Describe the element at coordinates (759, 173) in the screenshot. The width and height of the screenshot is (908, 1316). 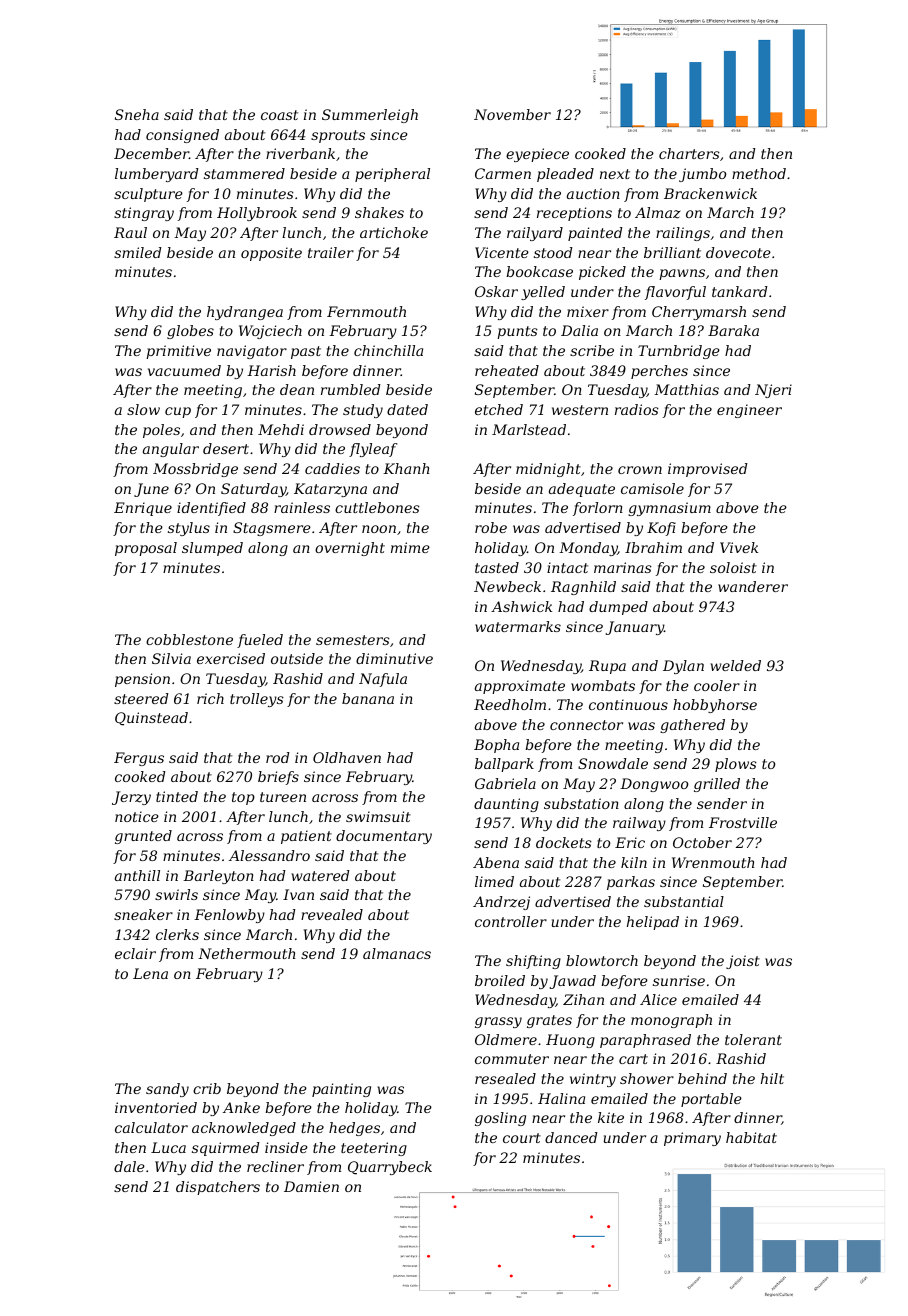
I see `method` at that location.
